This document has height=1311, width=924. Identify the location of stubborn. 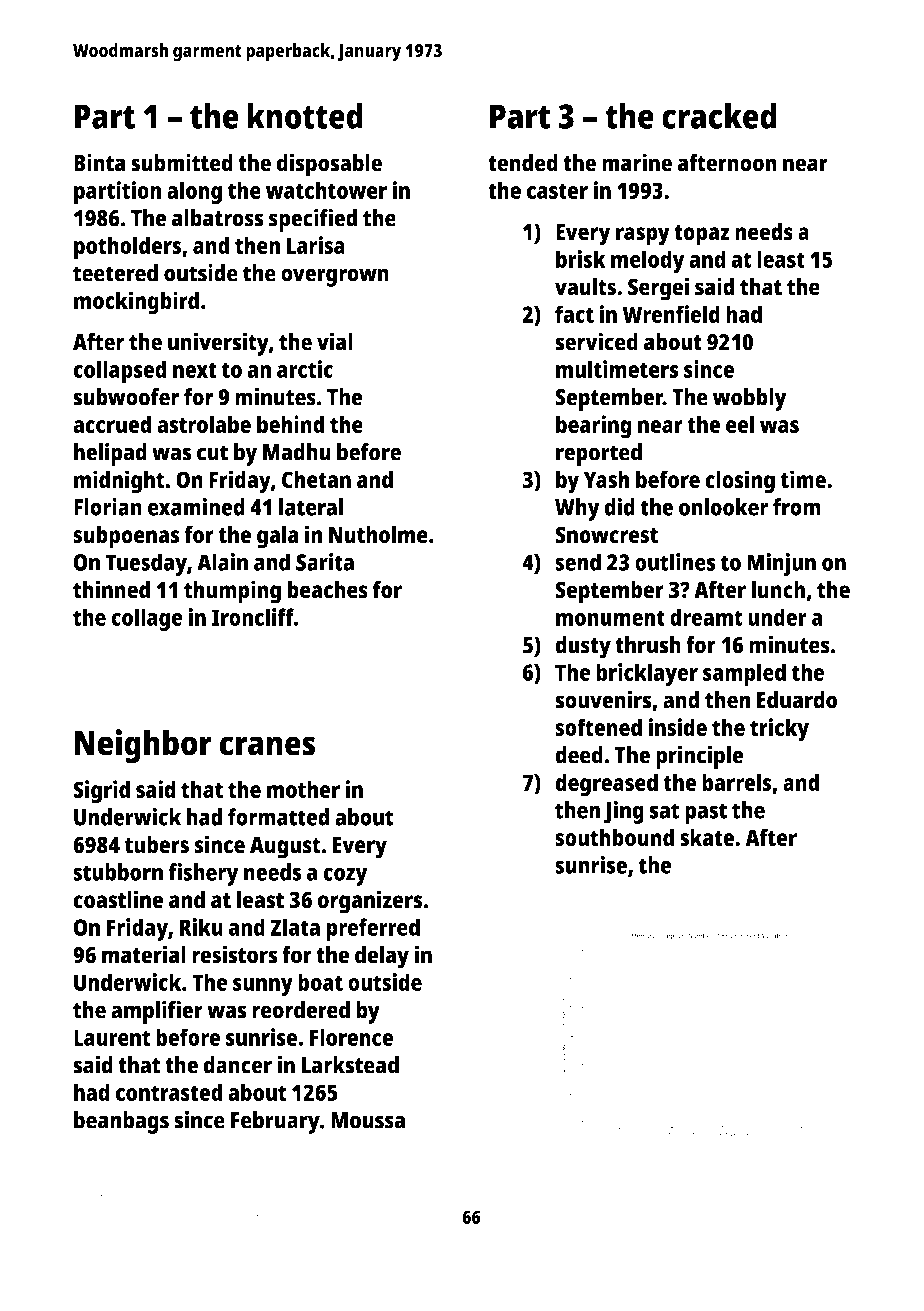
(118, 872).
